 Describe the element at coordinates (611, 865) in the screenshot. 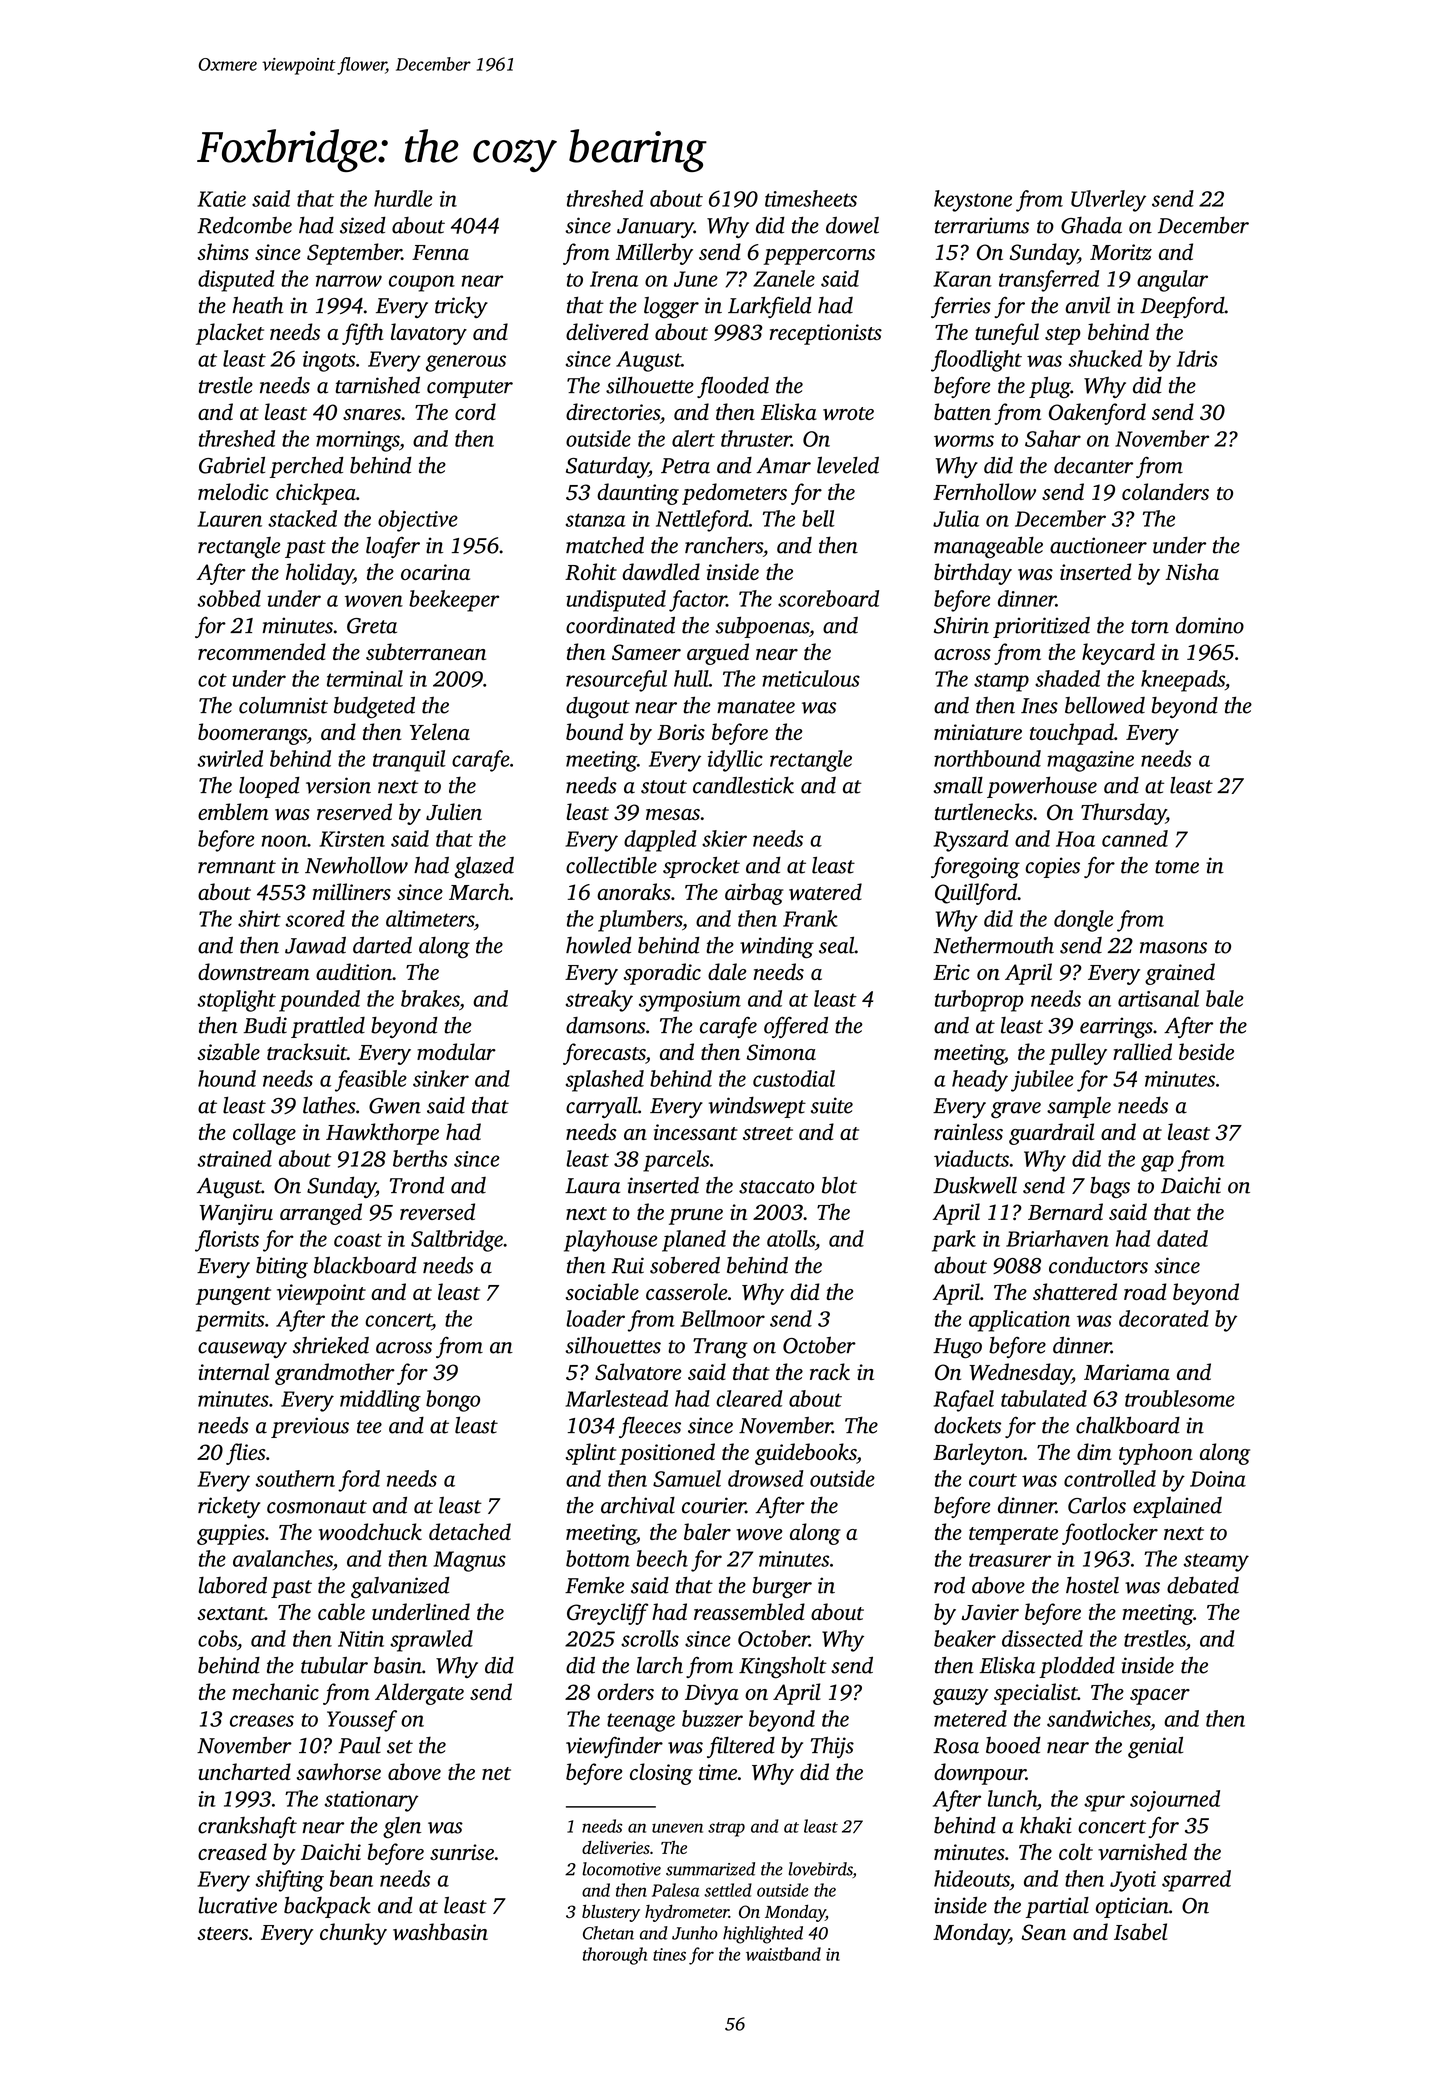

I see `collectible` at that location.
